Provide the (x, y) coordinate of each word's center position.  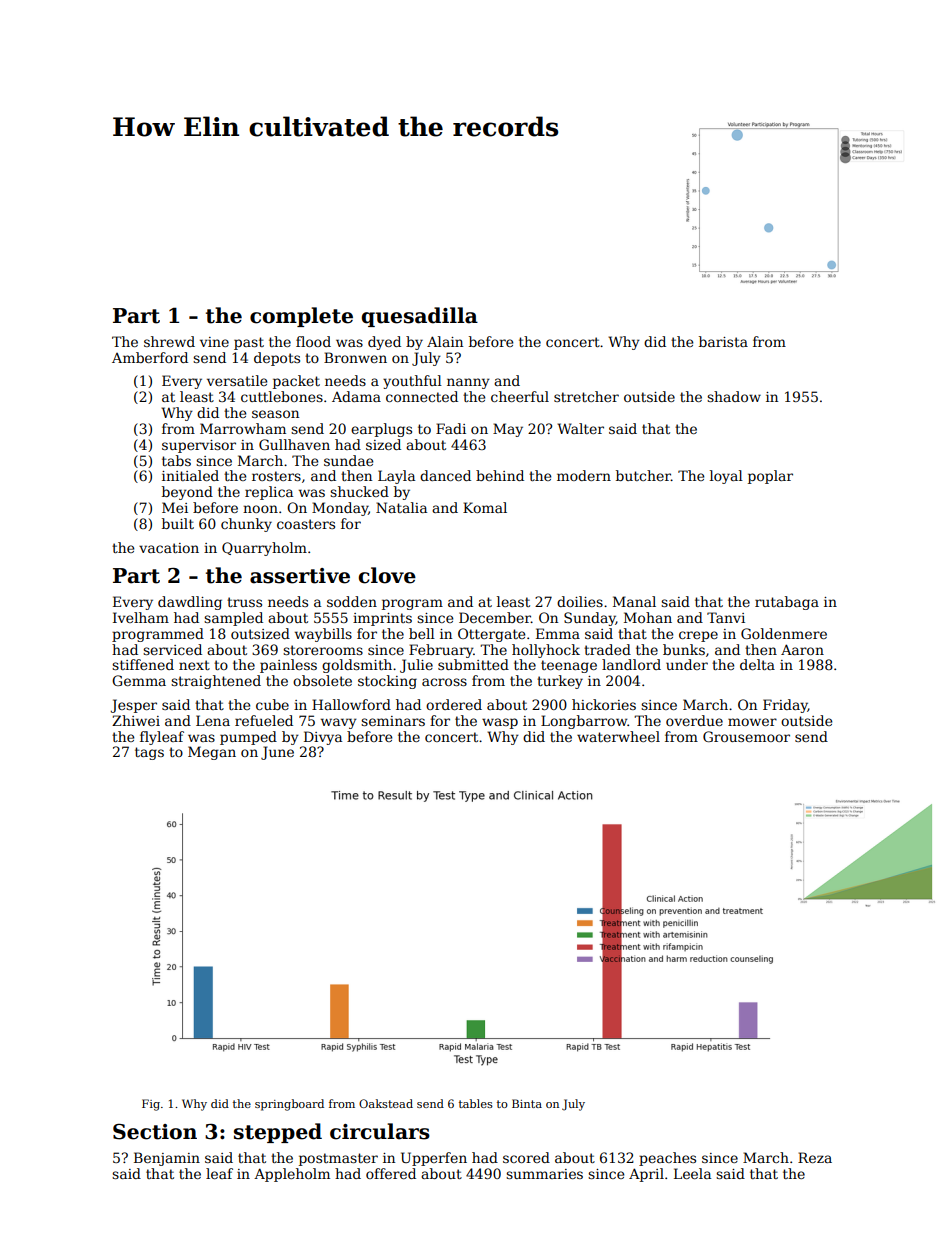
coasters (306, 524)
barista (723, 341)
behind (500, 475)
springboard (289, 1105)
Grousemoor (746, 736)
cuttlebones (282, 396)
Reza (815, 1157)
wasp (500, 723)
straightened (216, 682)
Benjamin (167, 1159)
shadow (734, 396)
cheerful (520, 396)
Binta (527, 1103)
